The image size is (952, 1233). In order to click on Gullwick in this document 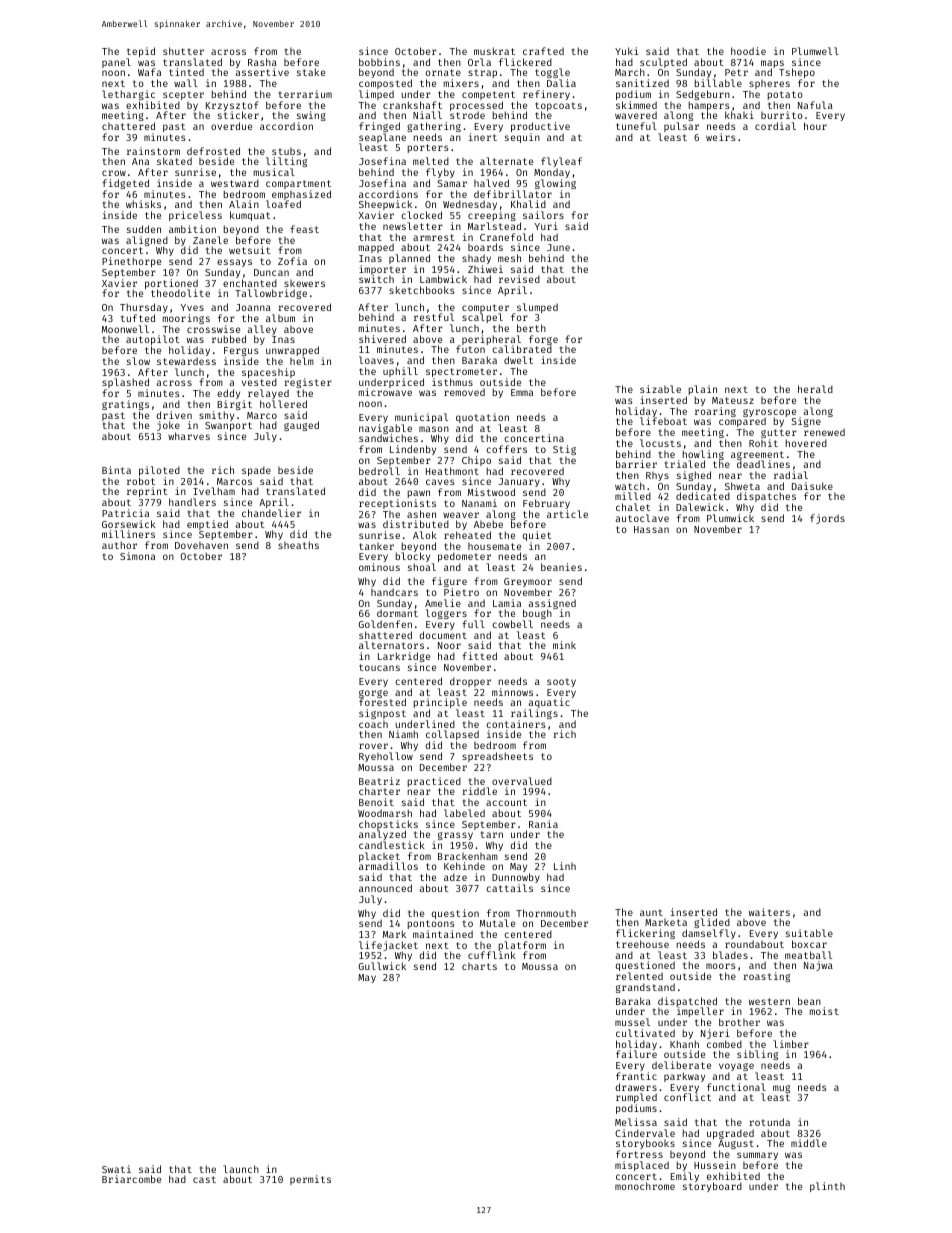, I will do `click(382, 966)`.
